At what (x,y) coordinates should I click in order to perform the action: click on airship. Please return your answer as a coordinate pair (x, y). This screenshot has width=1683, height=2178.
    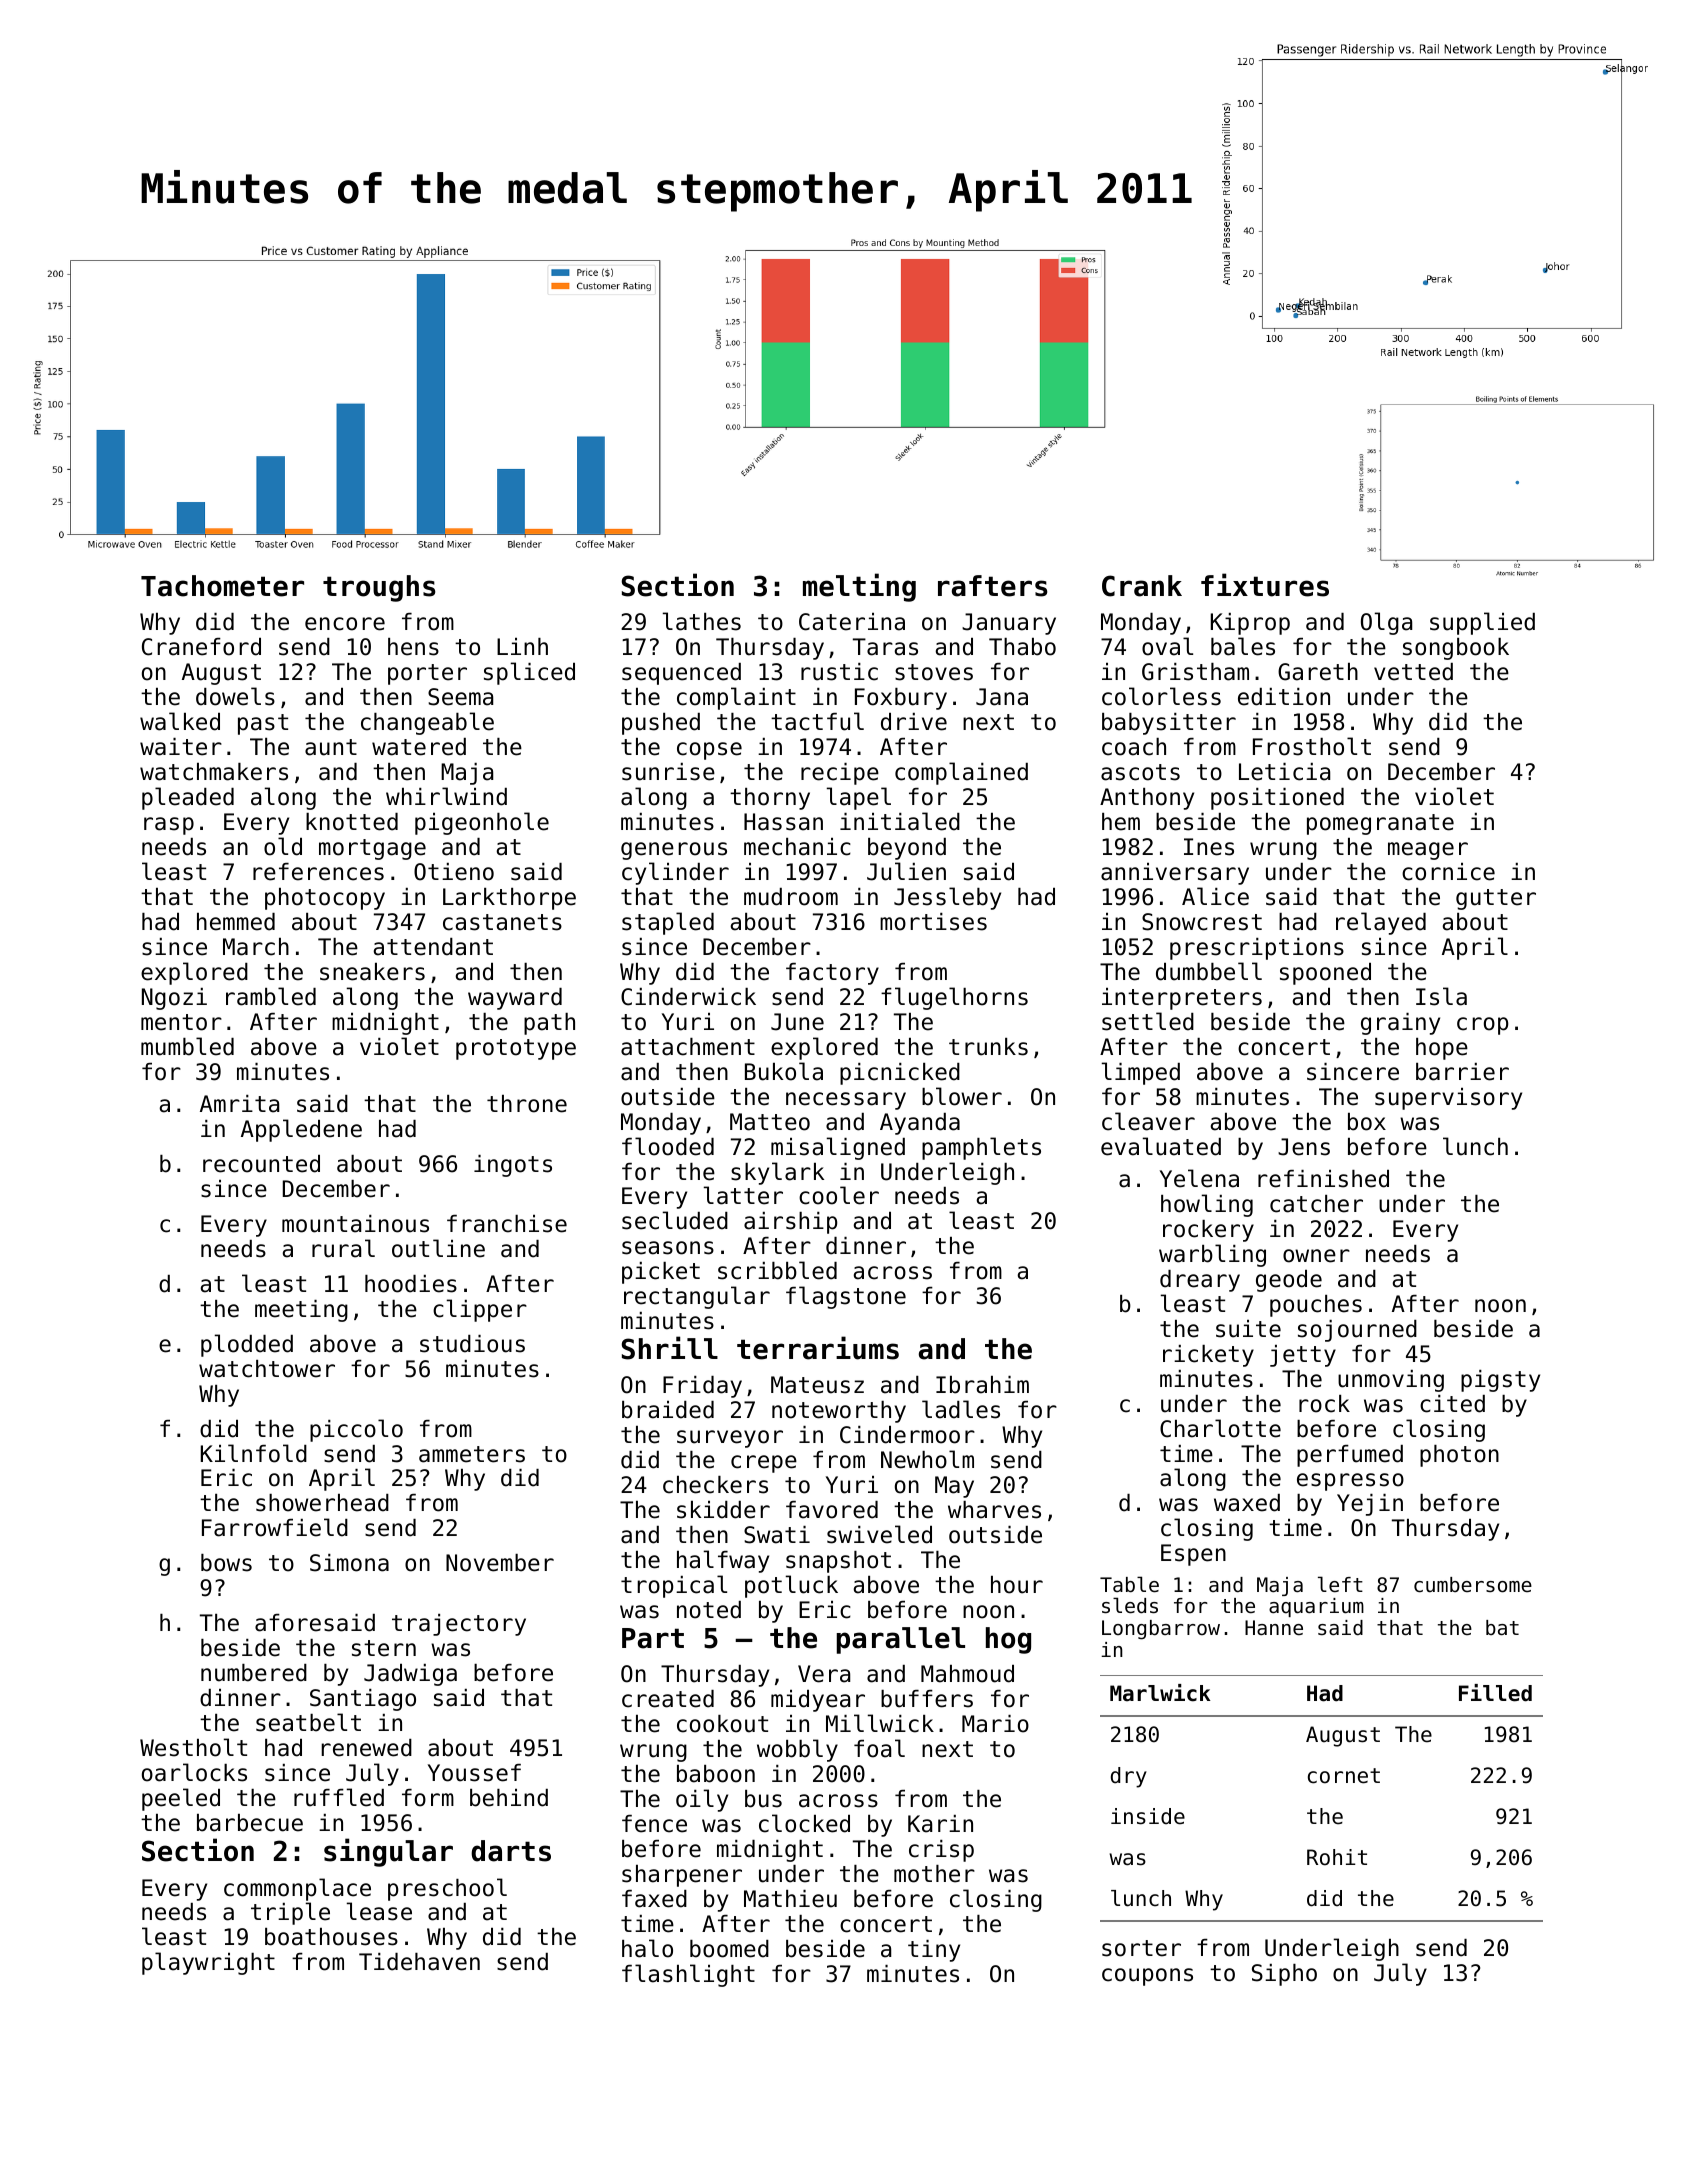
    Looking at the image, I should click on (790, 1223).
